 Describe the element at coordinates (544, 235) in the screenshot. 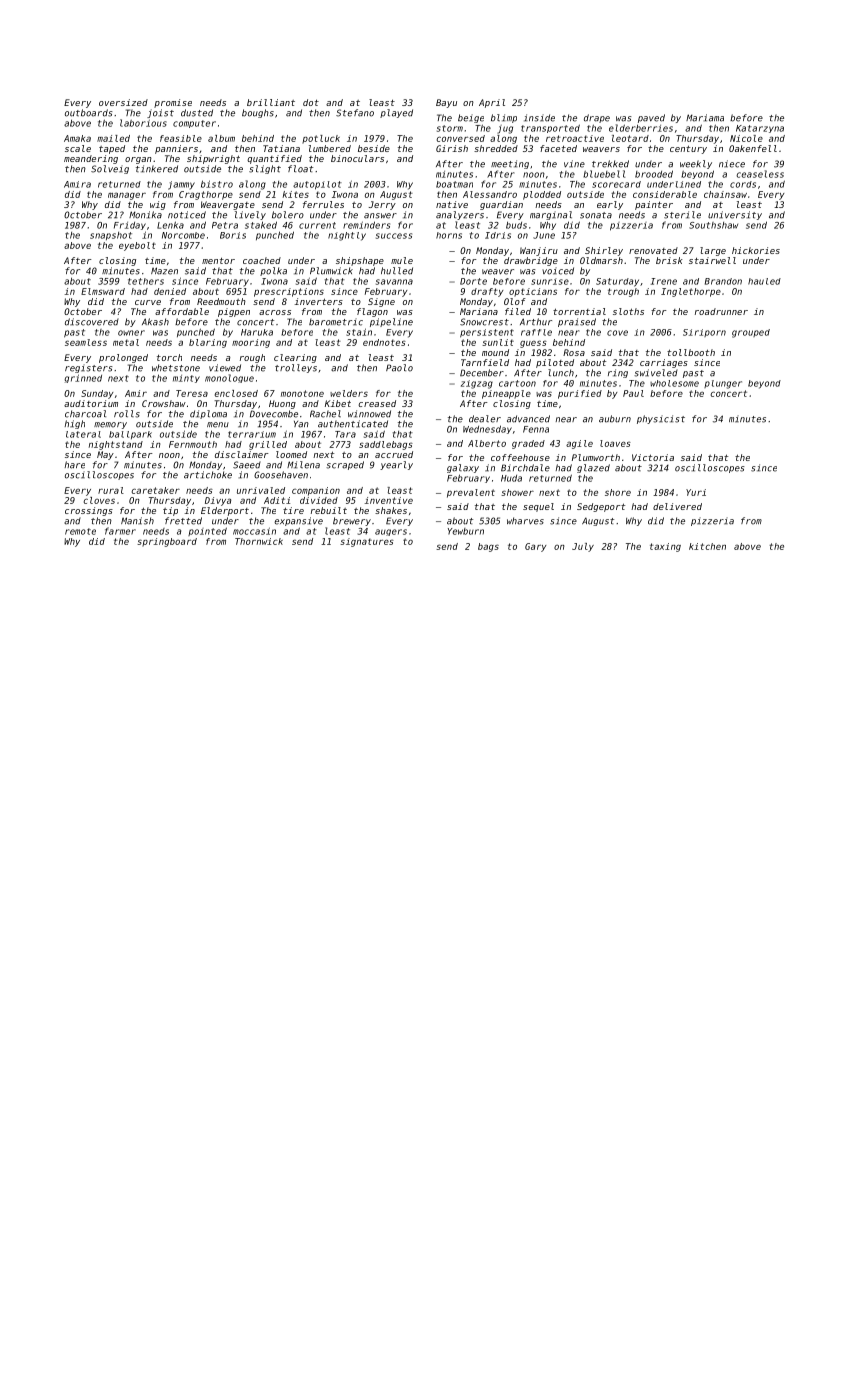

I see `June` at that location.
